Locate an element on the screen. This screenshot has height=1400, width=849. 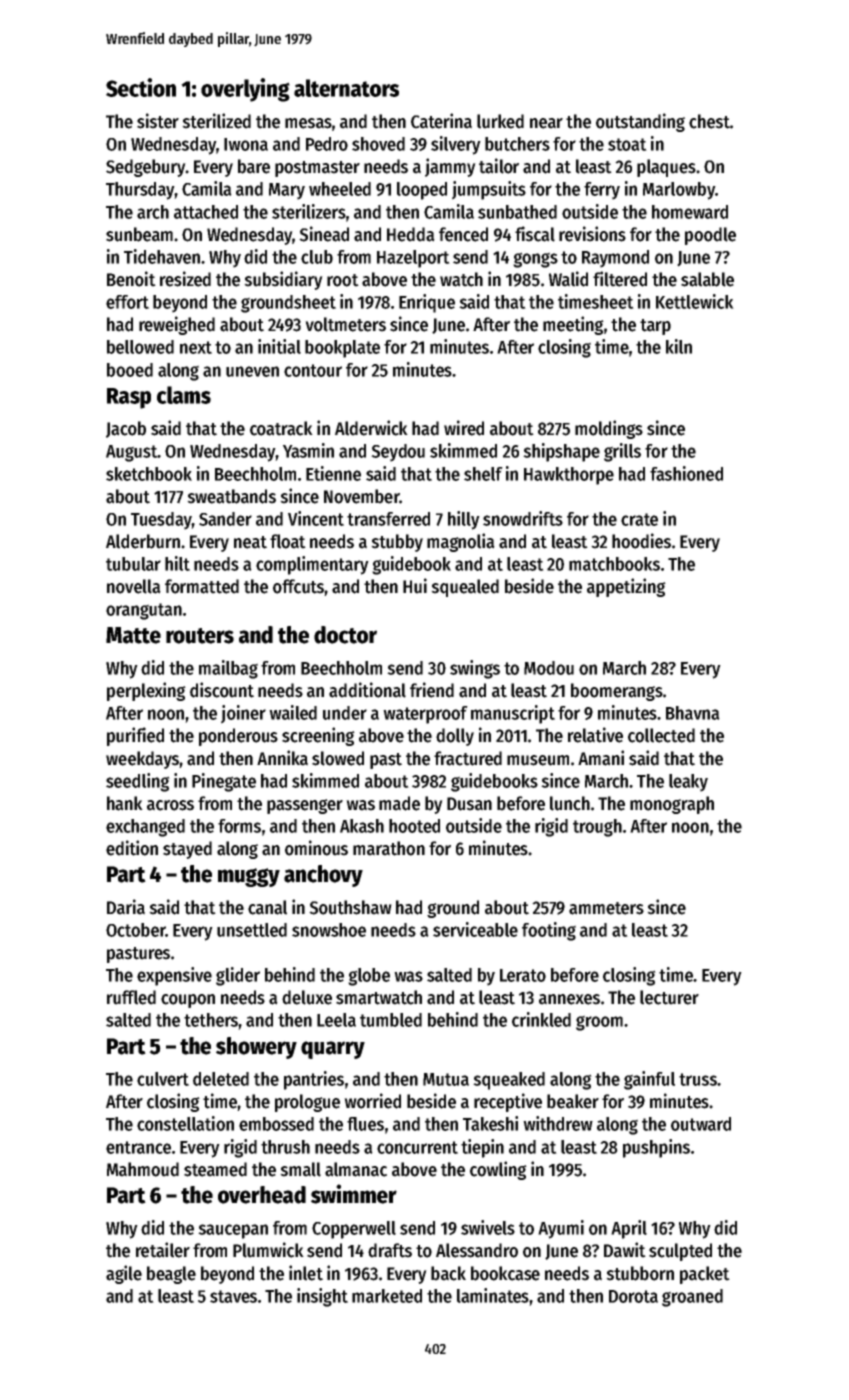
exchanged is located at coordinates (145, 828).
